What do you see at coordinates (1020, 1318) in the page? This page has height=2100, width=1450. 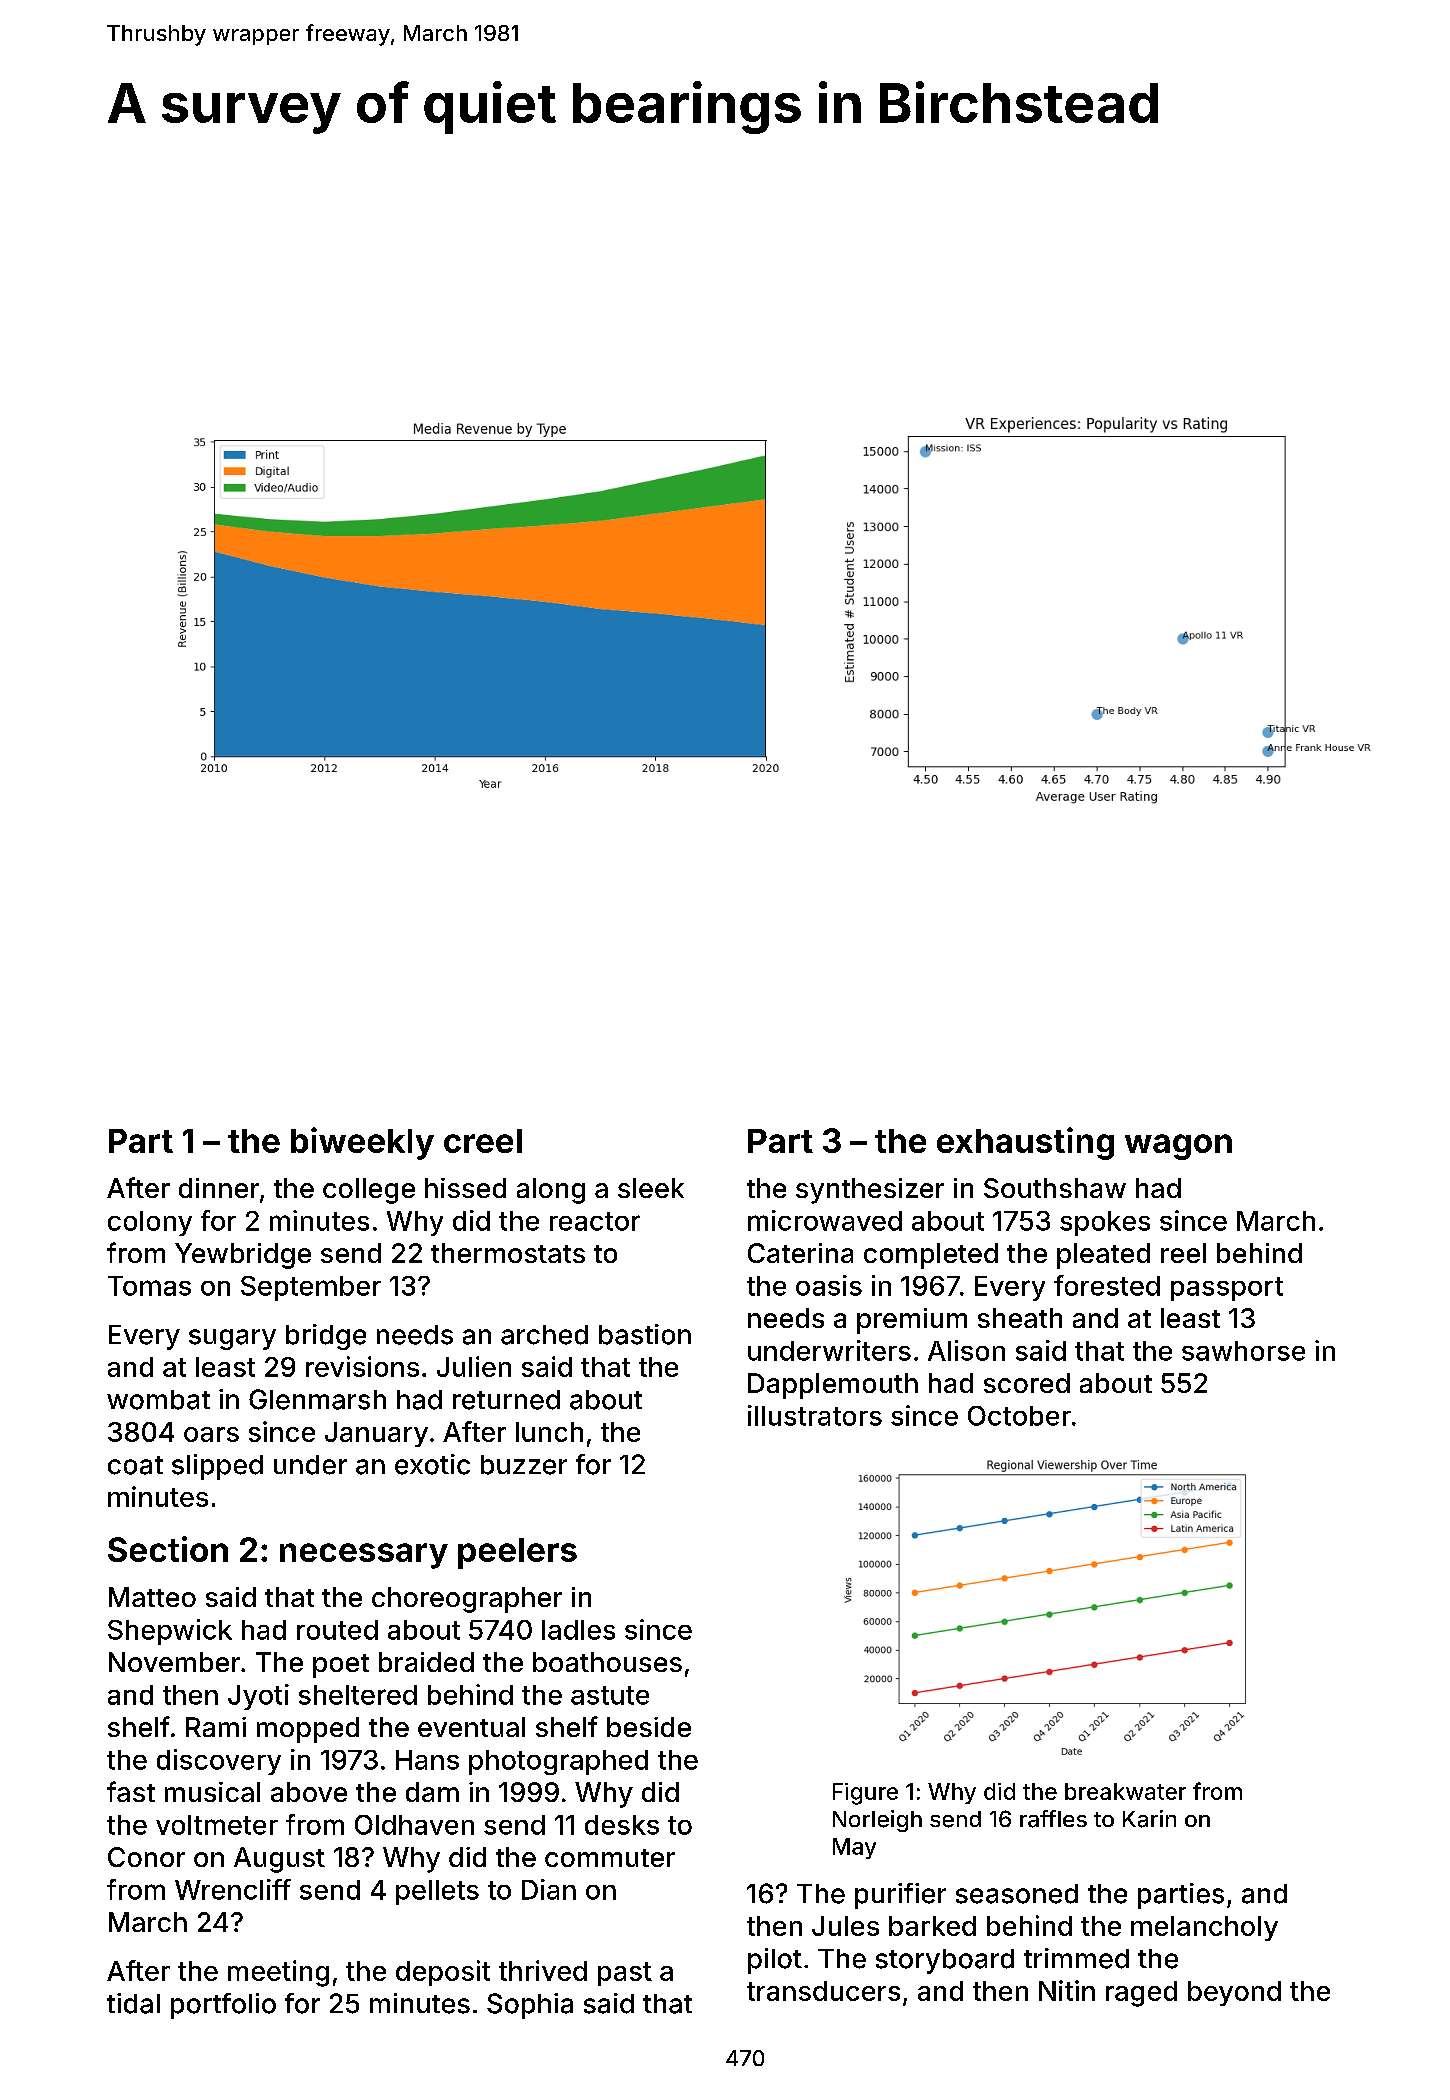 I see `sheath` at bounding box center [1020, 1318].
